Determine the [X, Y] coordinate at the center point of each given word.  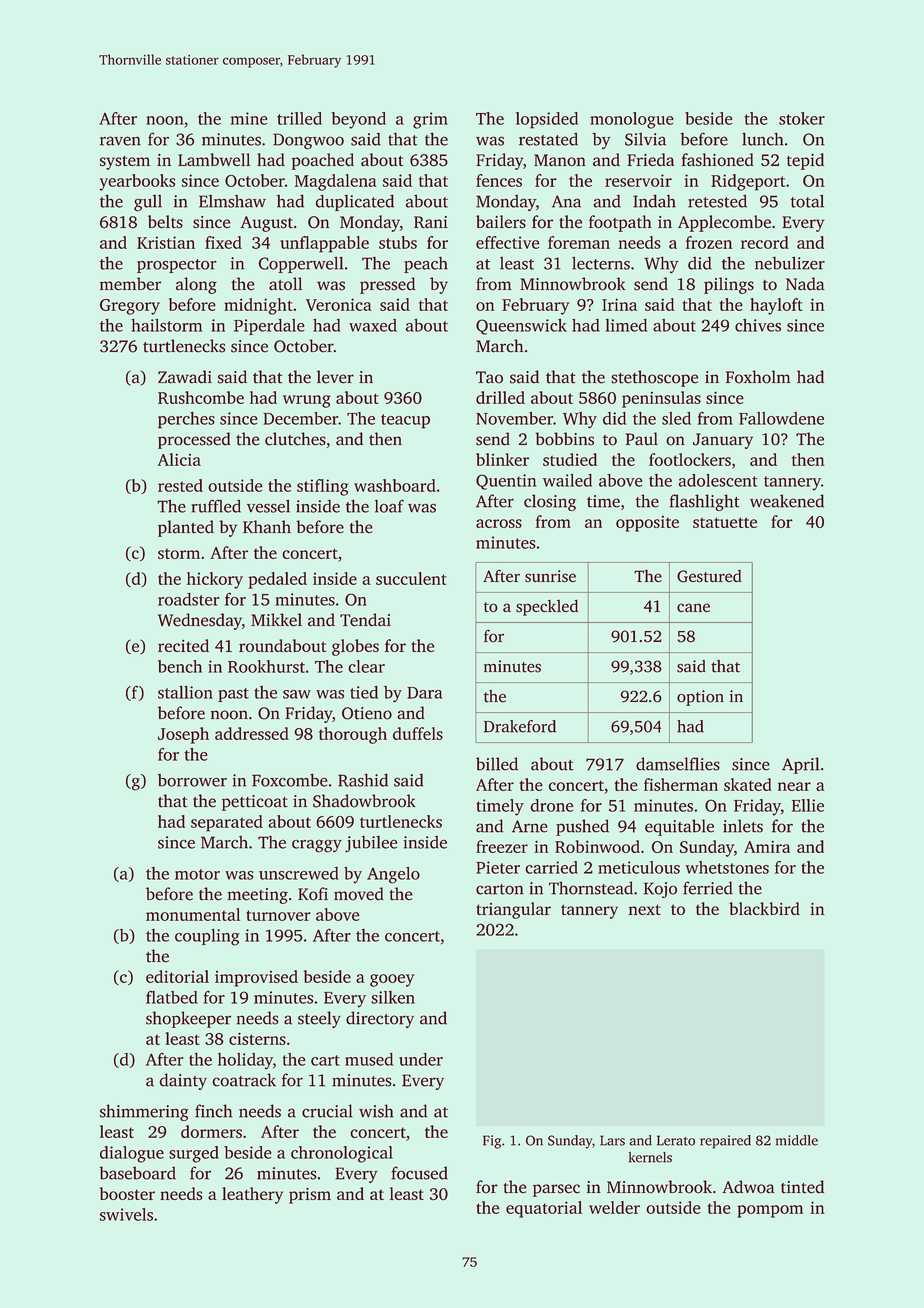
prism [310, 1196]
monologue [631, 120]
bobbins [564, 439]
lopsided [547, 120]
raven [120, 141]
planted [186, 528]
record [765, 242]
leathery [252, 1195]
